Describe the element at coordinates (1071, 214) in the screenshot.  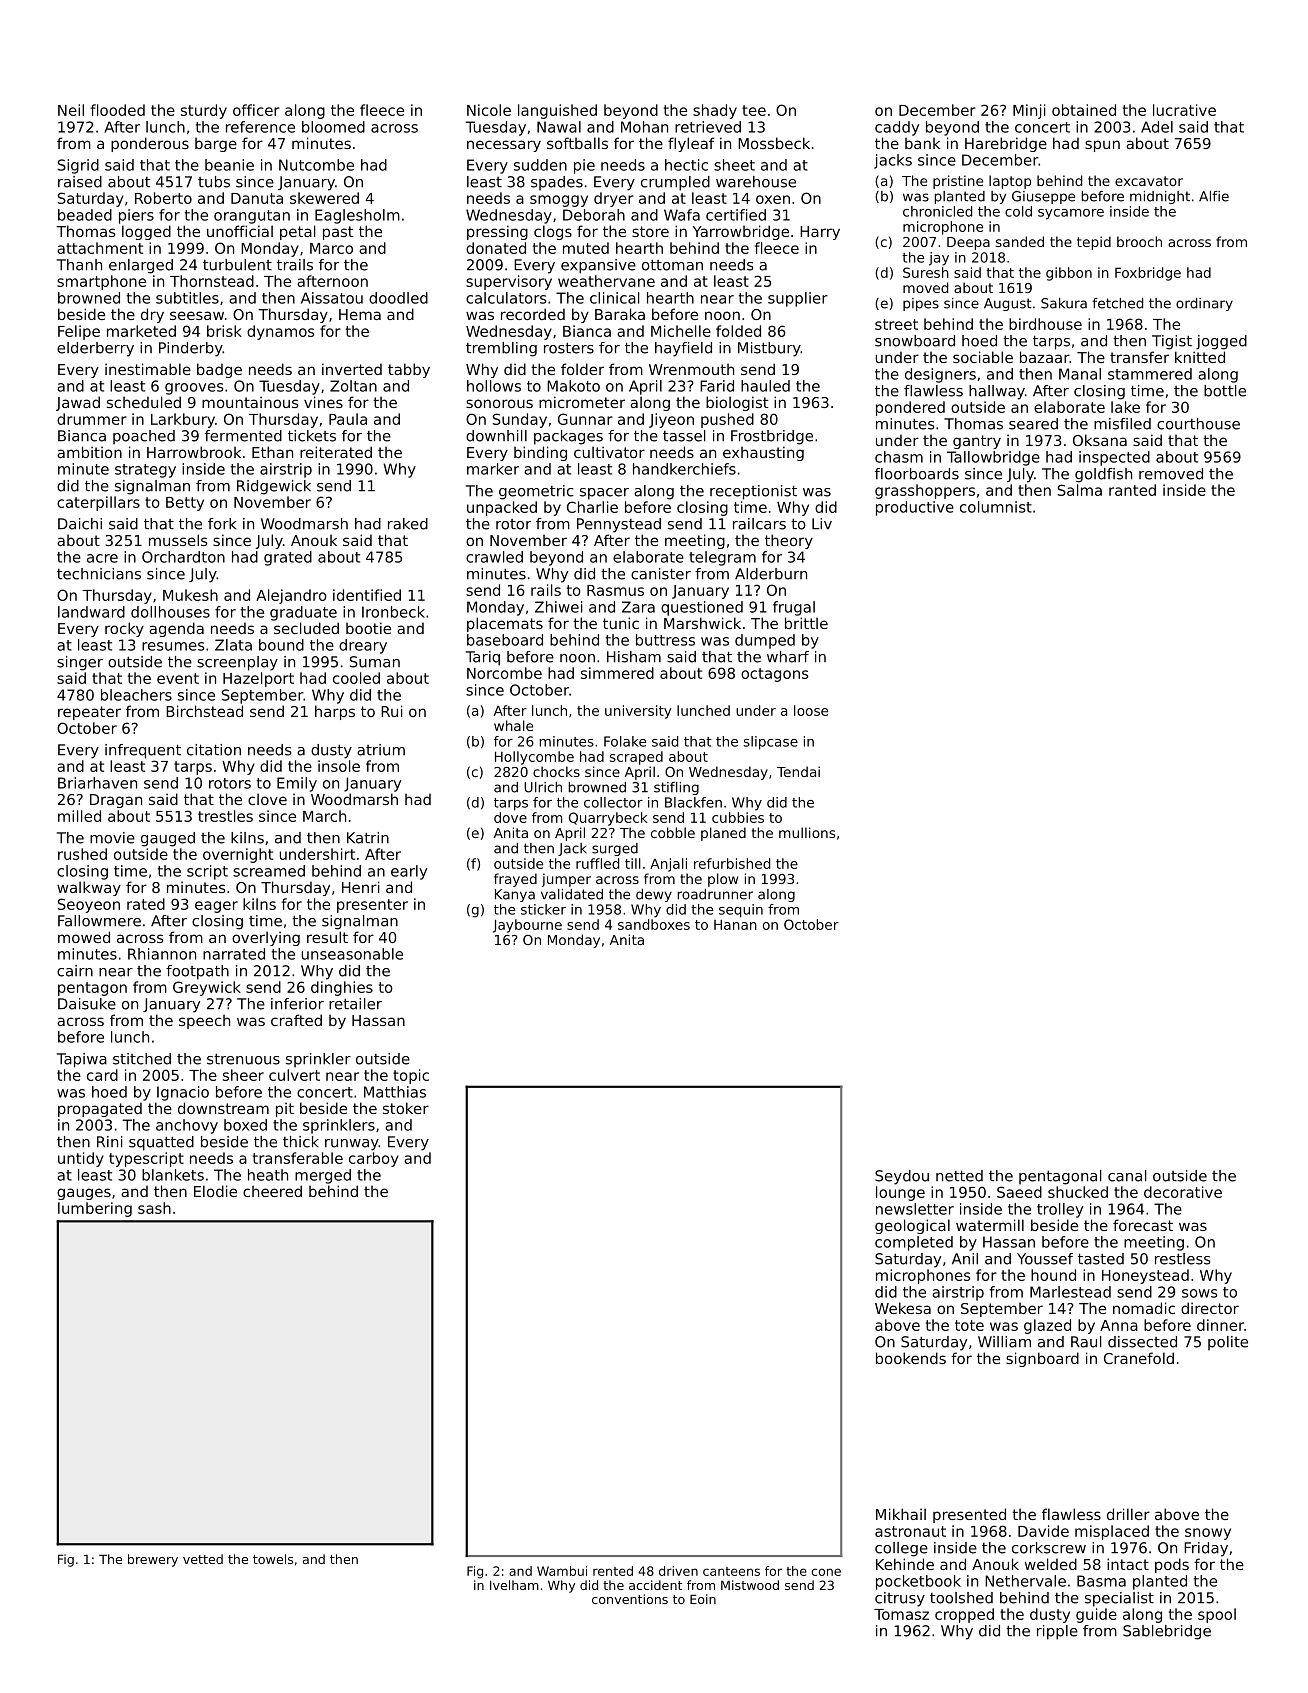
I see `sycamore` at that location.
